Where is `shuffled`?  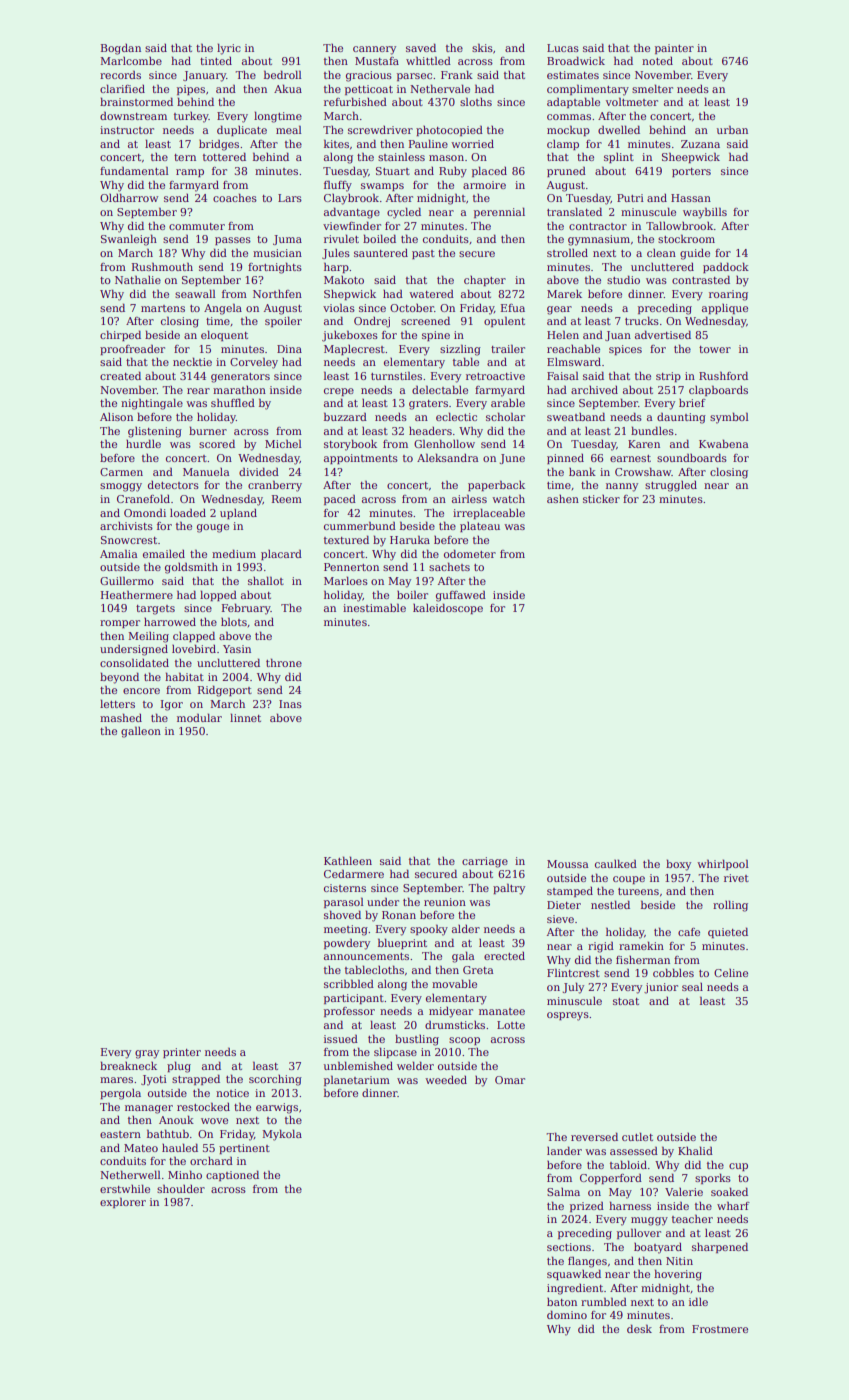 shuffled is located at coordinates (233, 402).
